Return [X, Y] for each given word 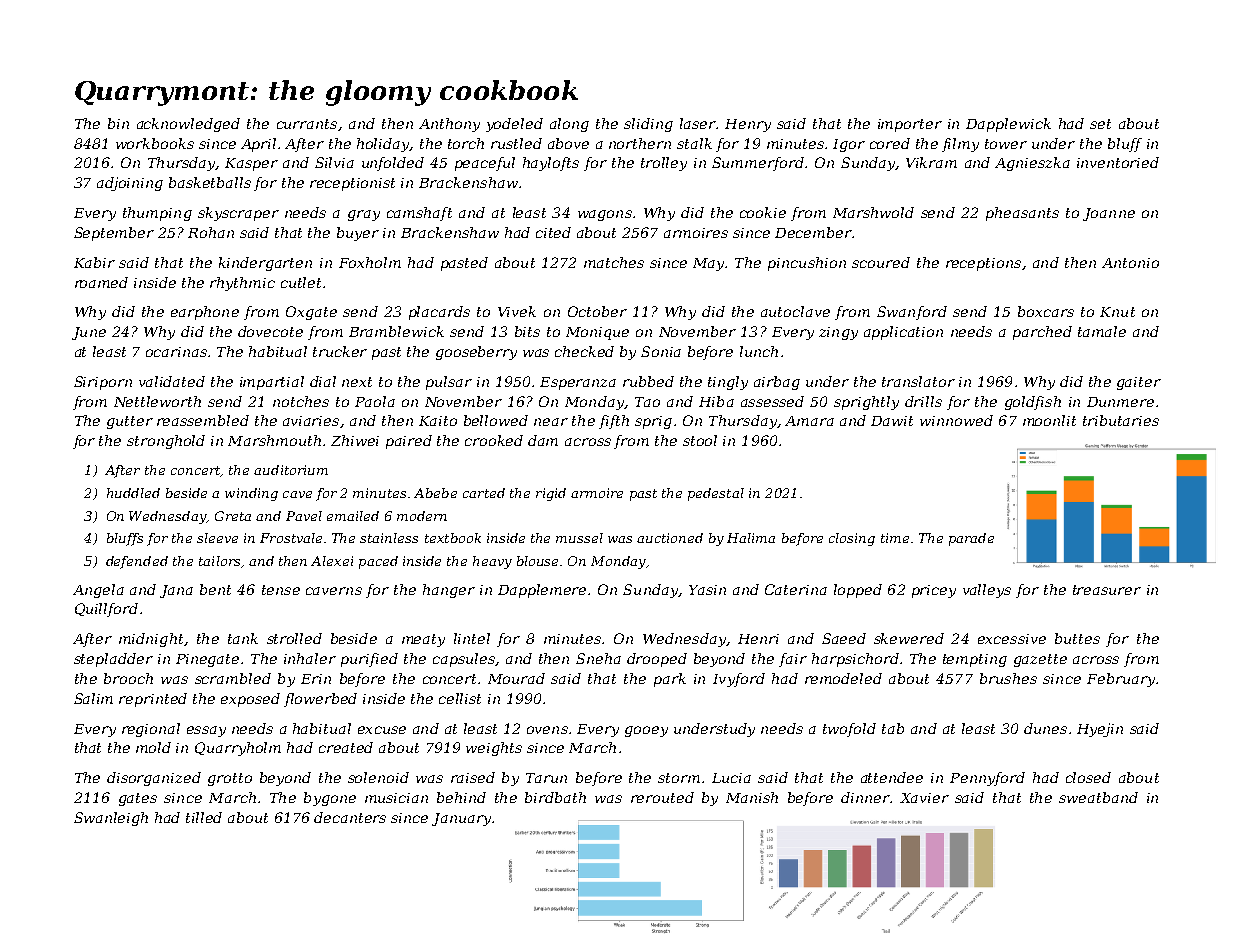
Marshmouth [274, 440]
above [568, 143]
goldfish [1033, 403]
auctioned [670, 538]
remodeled [843, 678]
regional [151, 730]
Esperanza [578, 383]
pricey [934, 591]
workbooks [155, 143]
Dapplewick [1008, 125]
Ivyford [739, 680]
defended [137, 562]
